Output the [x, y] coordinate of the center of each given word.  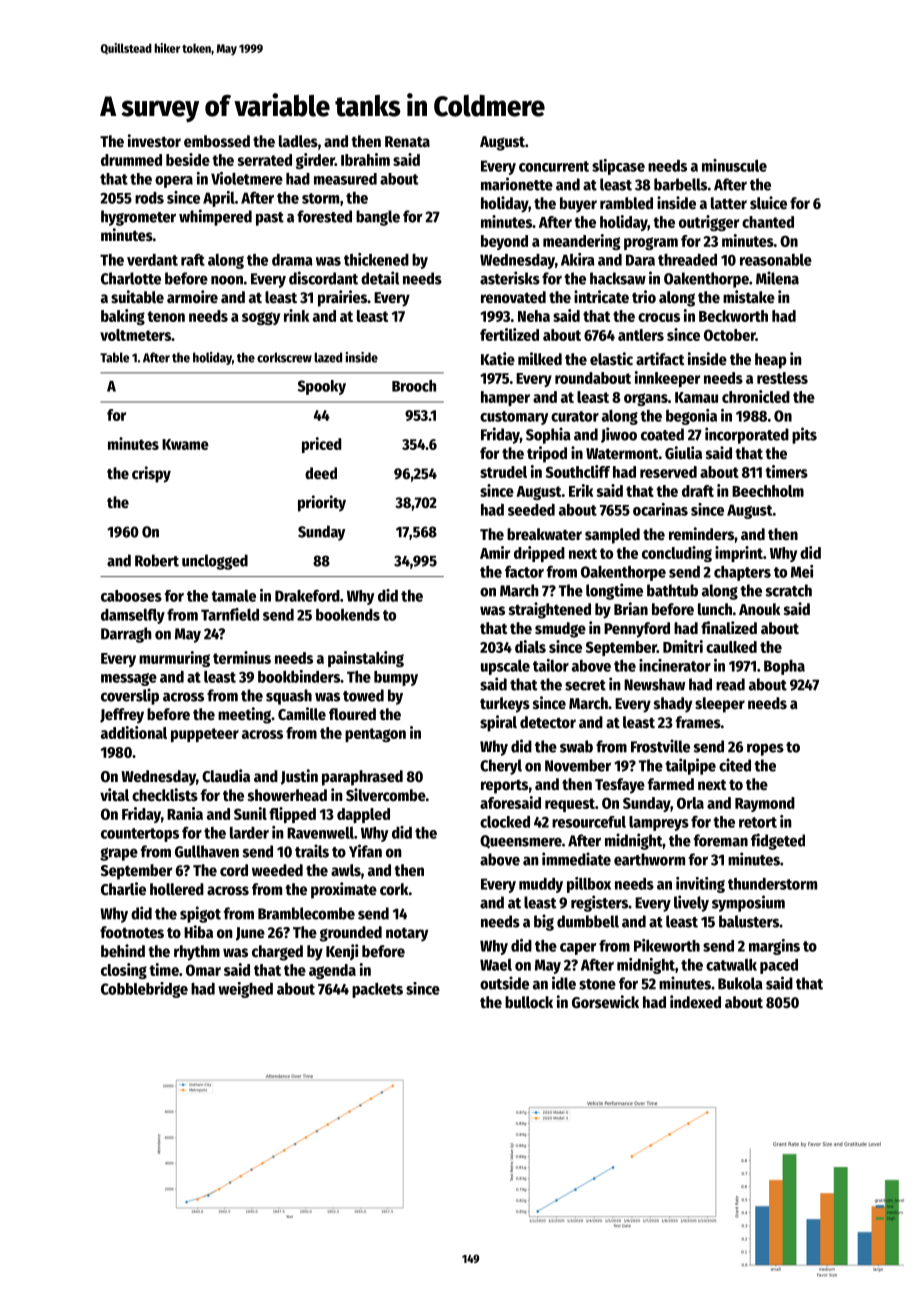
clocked [505, 822]
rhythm [197, 953]
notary [407, 934]
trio [644, 296]
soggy [261, 318]
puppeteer [205, 735]
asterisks [510, 278]
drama [292, 260]
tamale [233, 596]
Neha [534, 316]
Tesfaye [620, 786]
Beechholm [768, 491]
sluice [768, 203]
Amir [495, 552]
